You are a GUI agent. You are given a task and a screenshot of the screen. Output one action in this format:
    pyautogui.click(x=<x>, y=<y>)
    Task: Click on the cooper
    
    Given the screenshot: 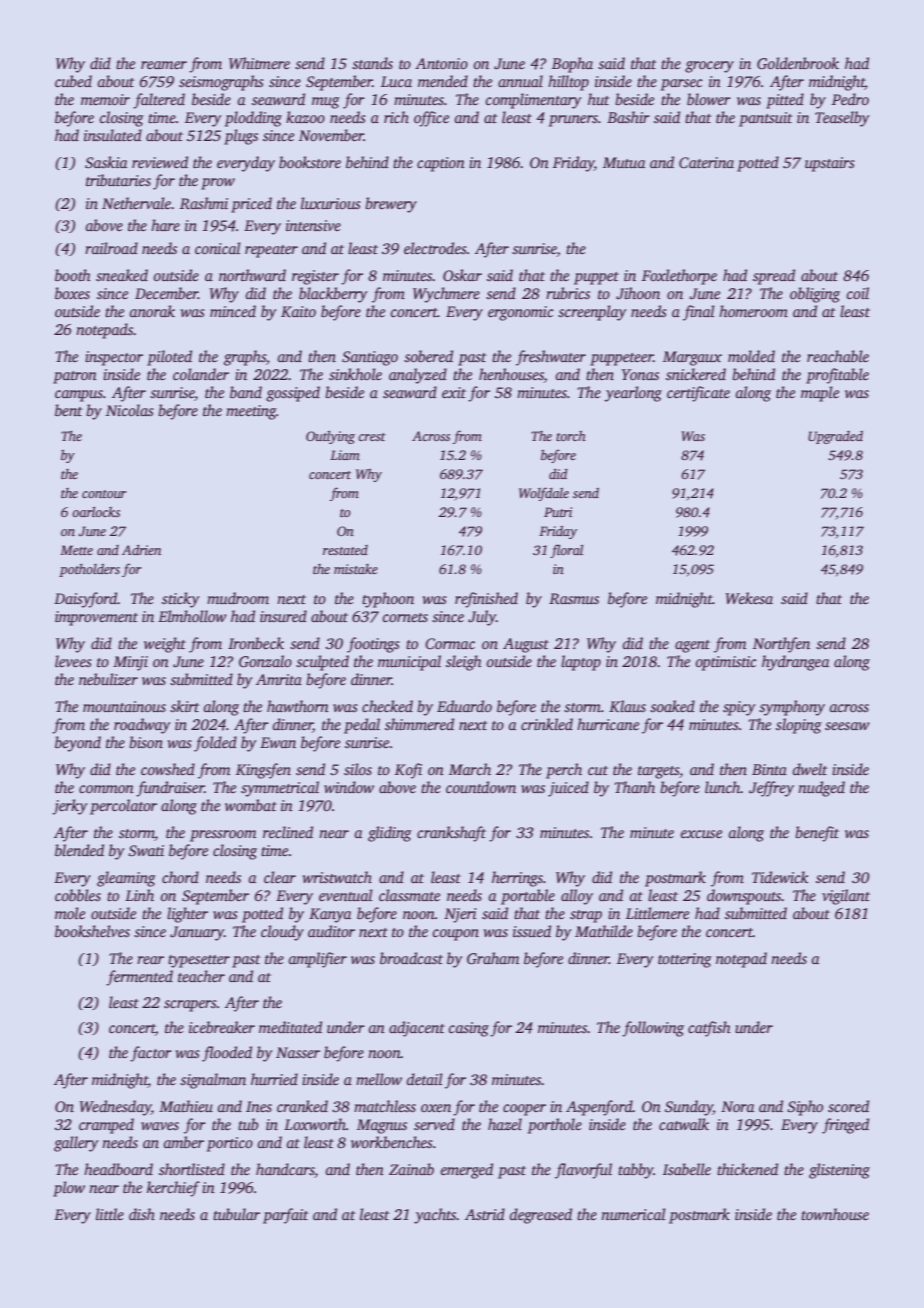 What is the action you would take?
    pyautogui.click(x=524, y=1110)
